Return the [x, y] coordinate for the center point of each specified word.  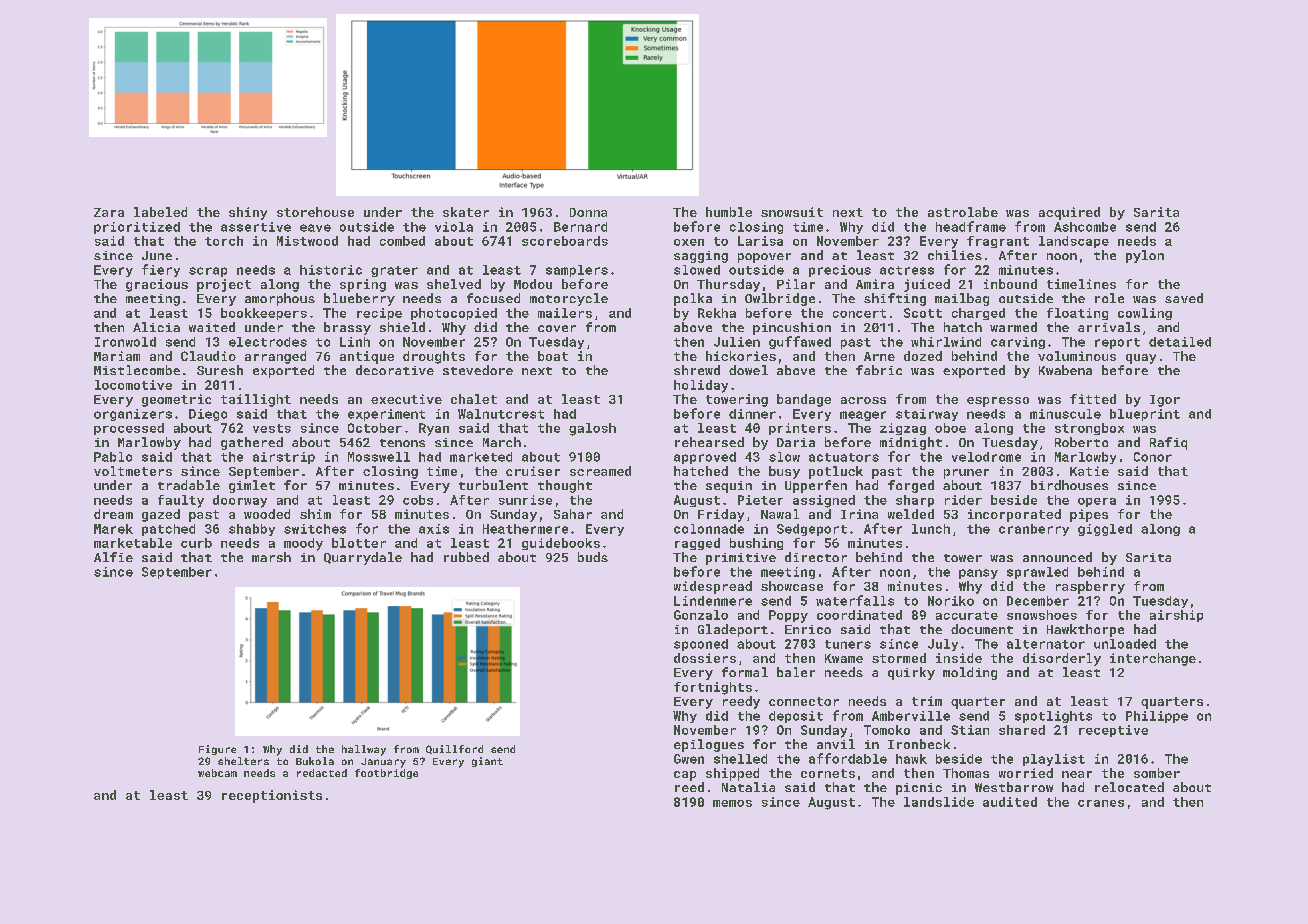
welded [911, 514]
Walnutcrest [501, 414]
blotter [359, 543]
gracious [157, 285]
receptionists [272, 796]
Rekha [717, 313]
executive [406, 399]
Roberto [1081, 442]
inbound [1010, 284]
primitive [741, 559]
